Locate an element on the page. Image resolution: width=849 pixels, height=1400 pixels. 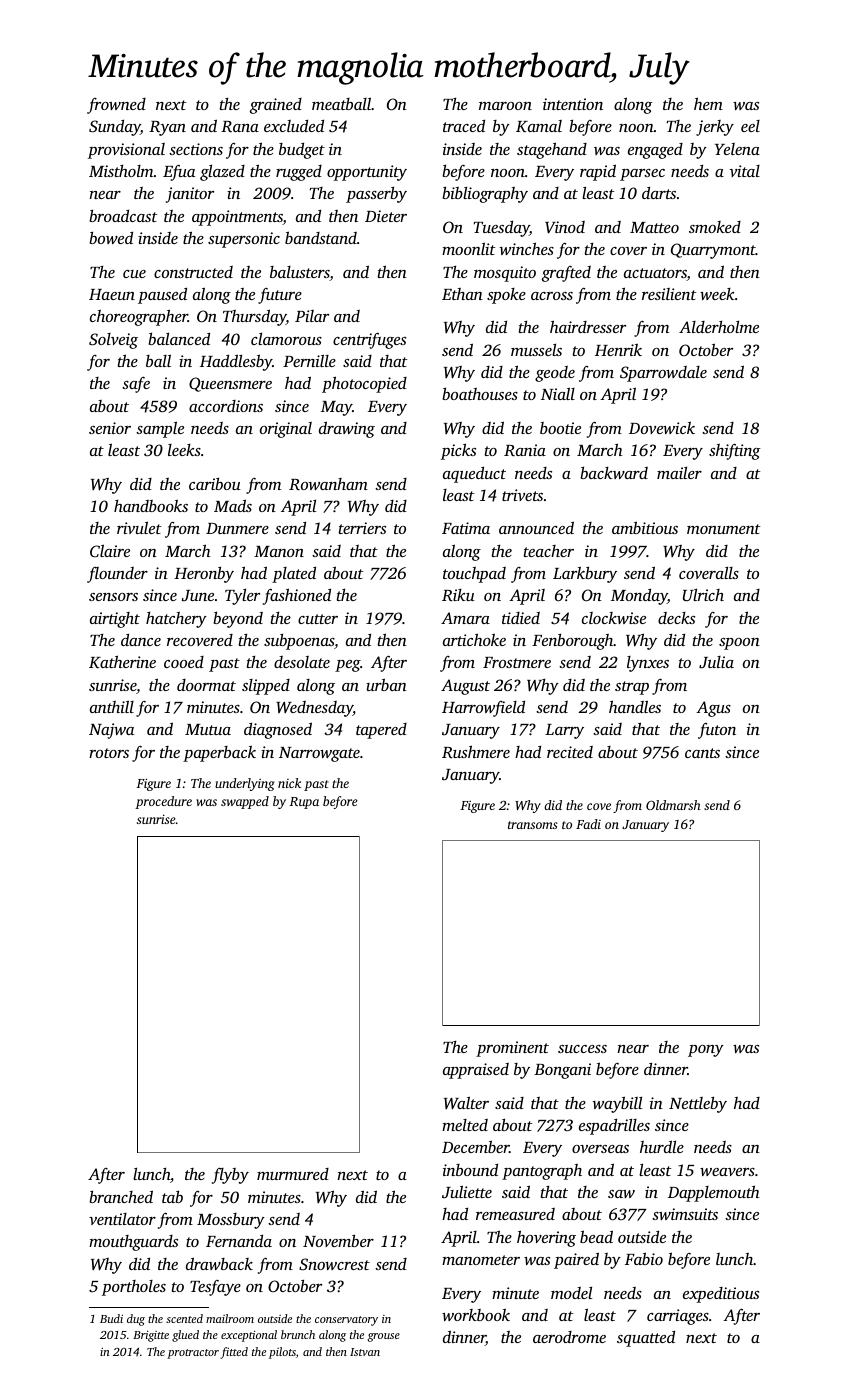
Nettleby is located at coordinates (698, 1105).
